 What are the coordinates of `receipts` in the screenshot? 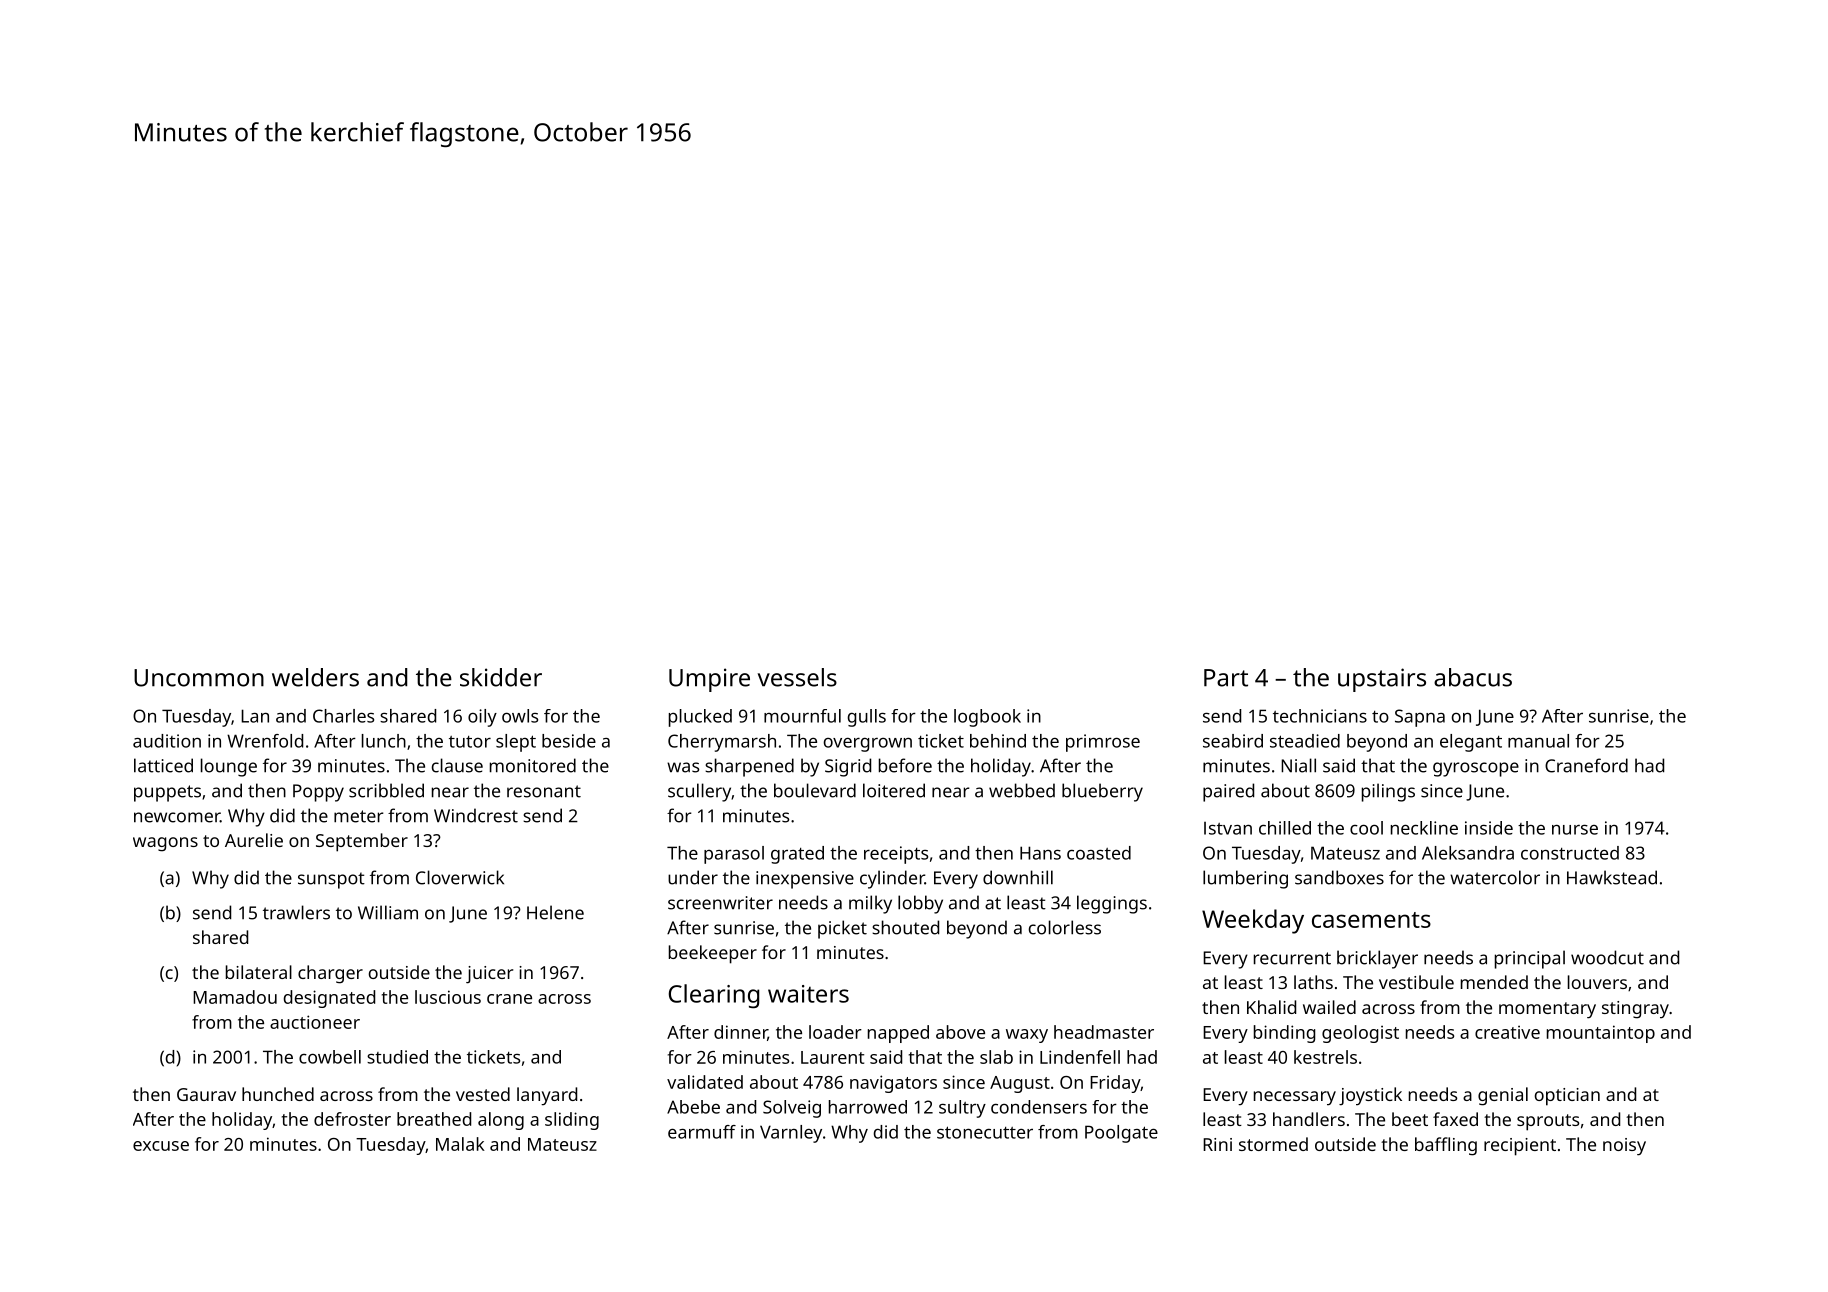 It's located at (896, 855).
